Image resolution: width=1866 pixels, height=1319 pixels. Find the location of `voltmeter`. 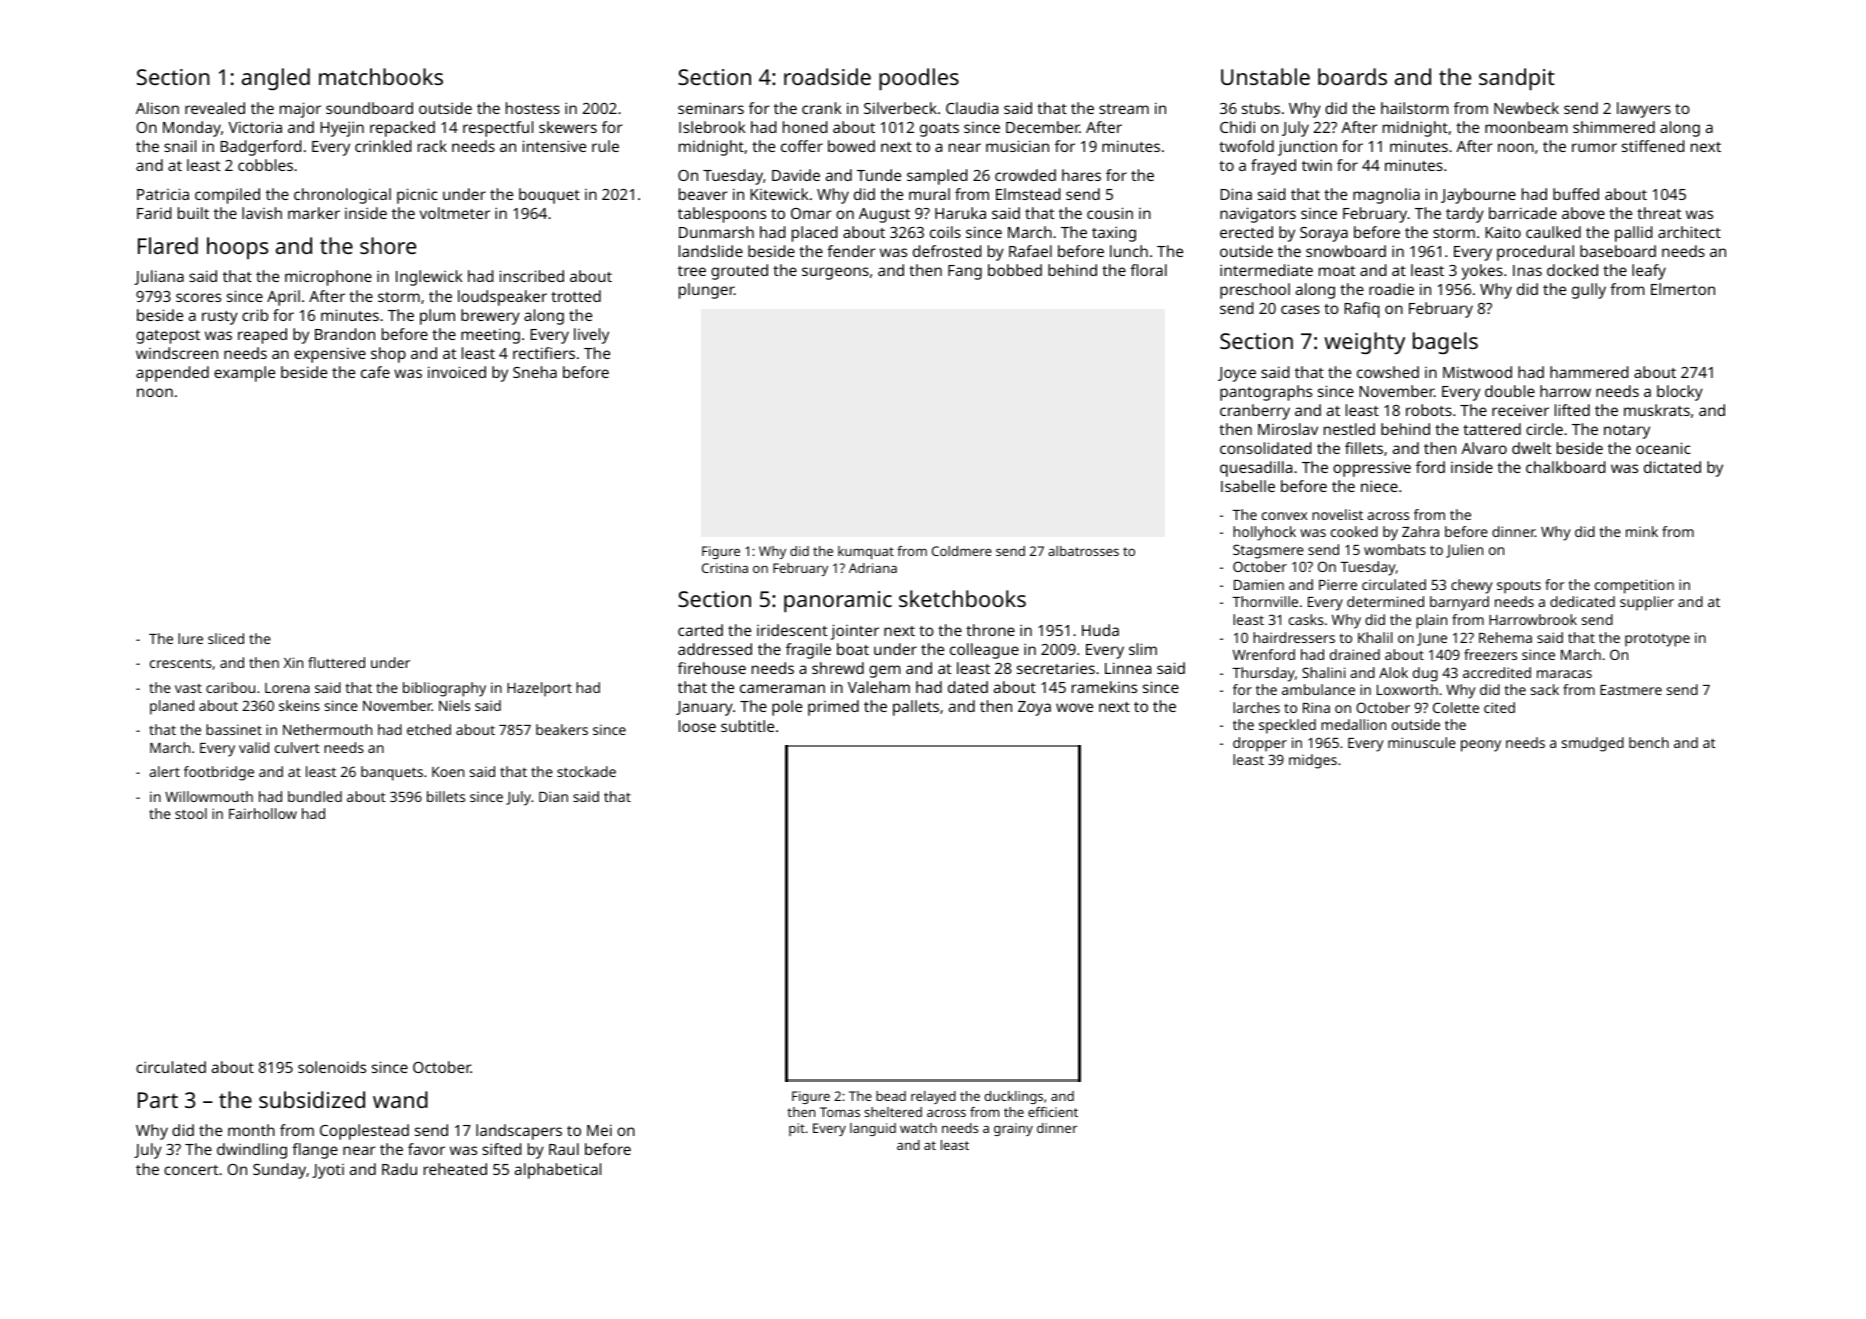

voltmeter is located at coordinates (455, 213).
